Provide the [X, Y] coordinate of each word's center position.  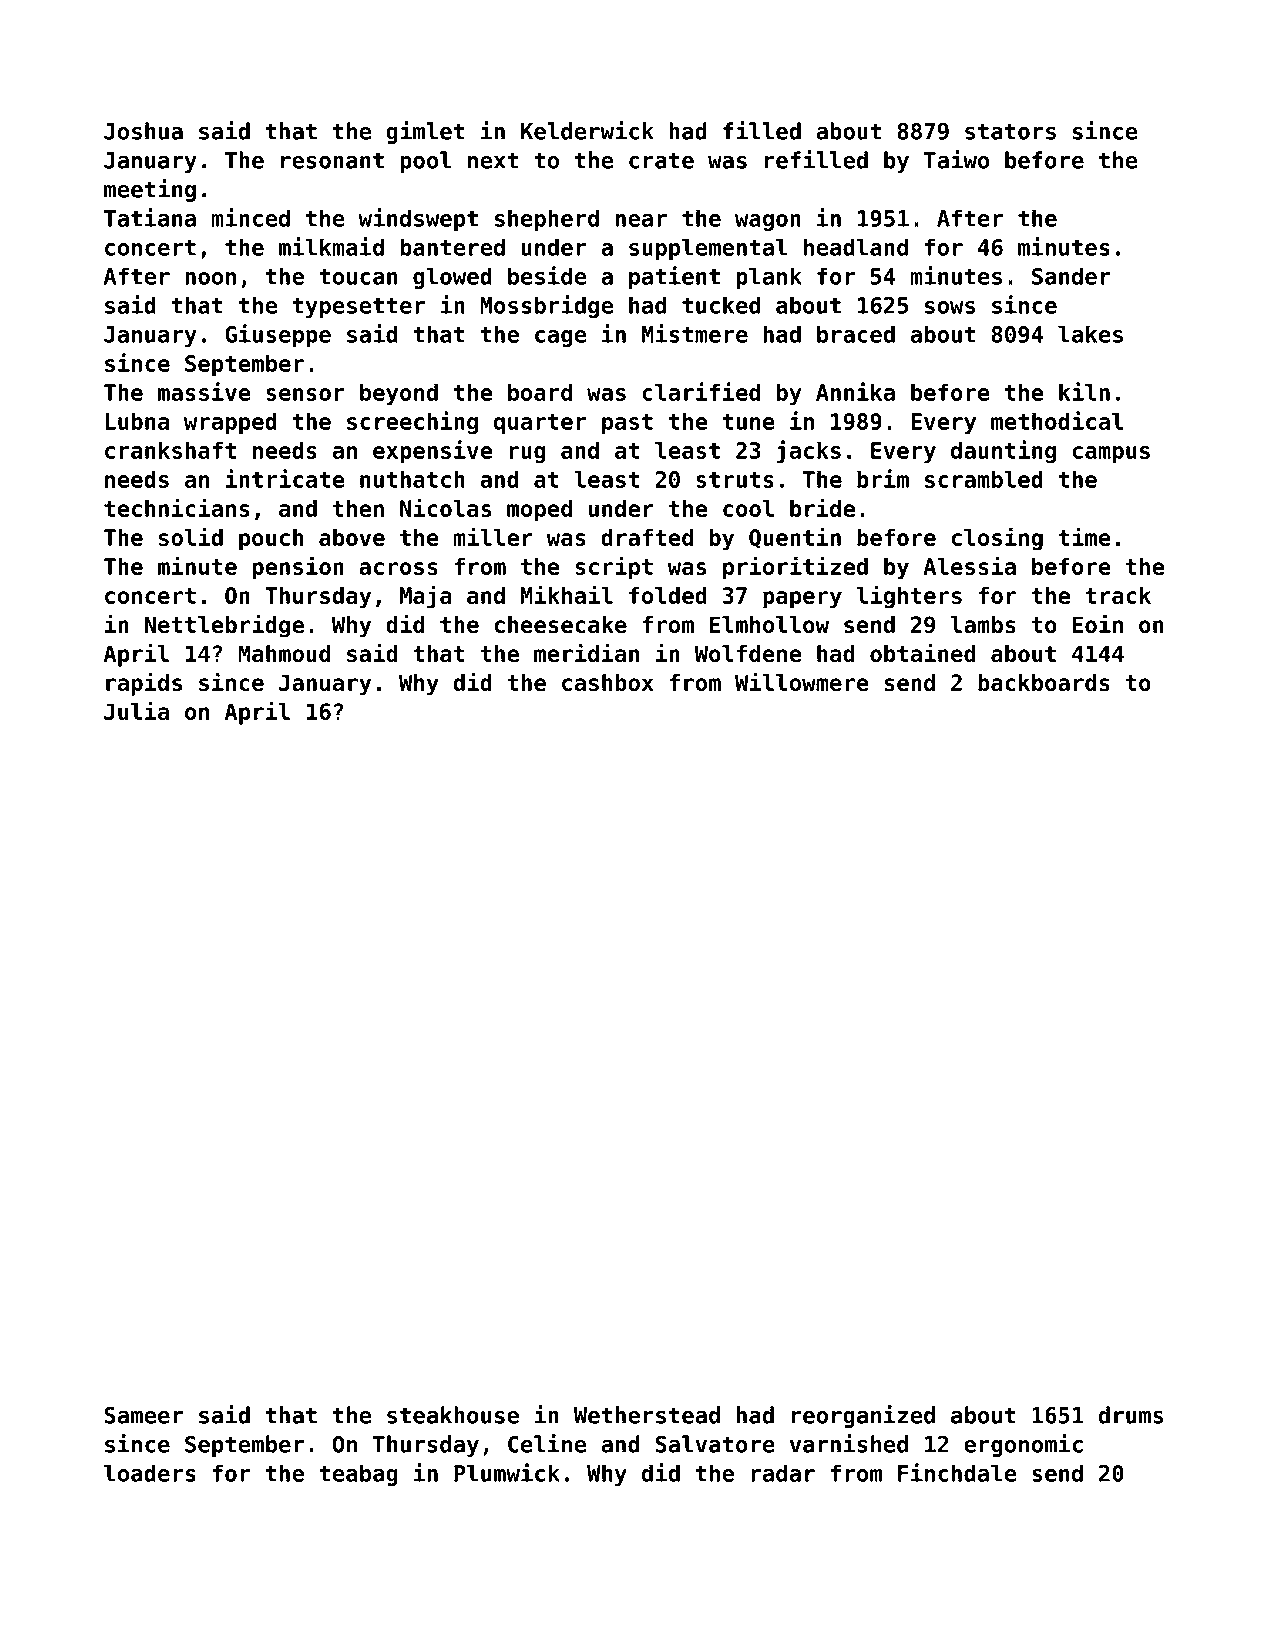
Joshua [143, 131]
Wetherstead [647, 1415]
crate [661, 160]
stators [1010, 131]
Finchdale [957, 1472]
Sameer [143, 1415]
